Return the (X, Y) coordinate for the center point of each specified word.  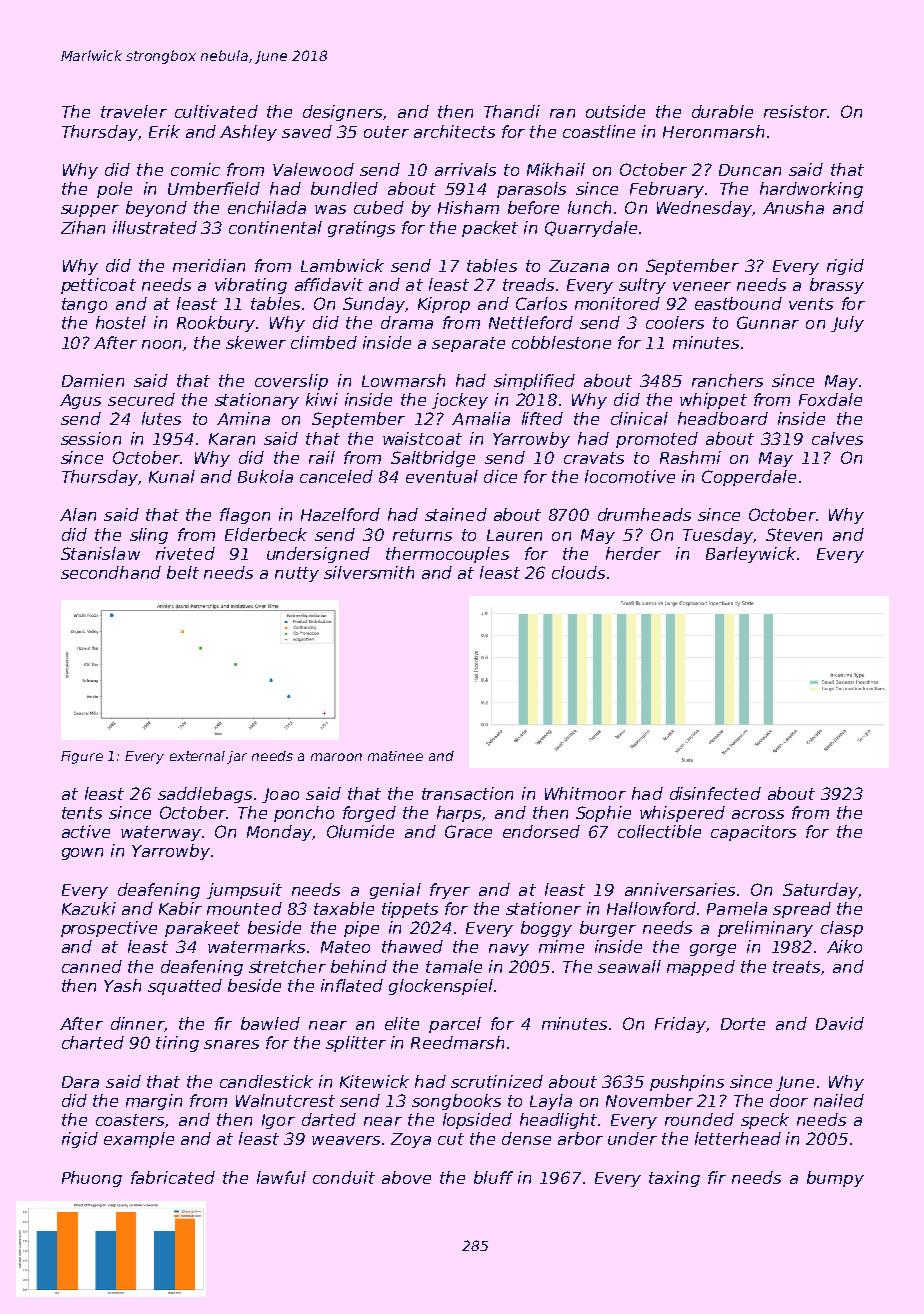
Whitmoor (585, 793)
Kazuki (89, 908)
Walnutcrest (285, 1100)
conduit (344, 1177)
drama (407, 322)
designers (342, 113)
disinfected (715, 793)
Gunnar (768, 322)
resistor (795, 111)
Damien (93, 380)
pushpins (687, 1083)
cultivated (216, 111)
